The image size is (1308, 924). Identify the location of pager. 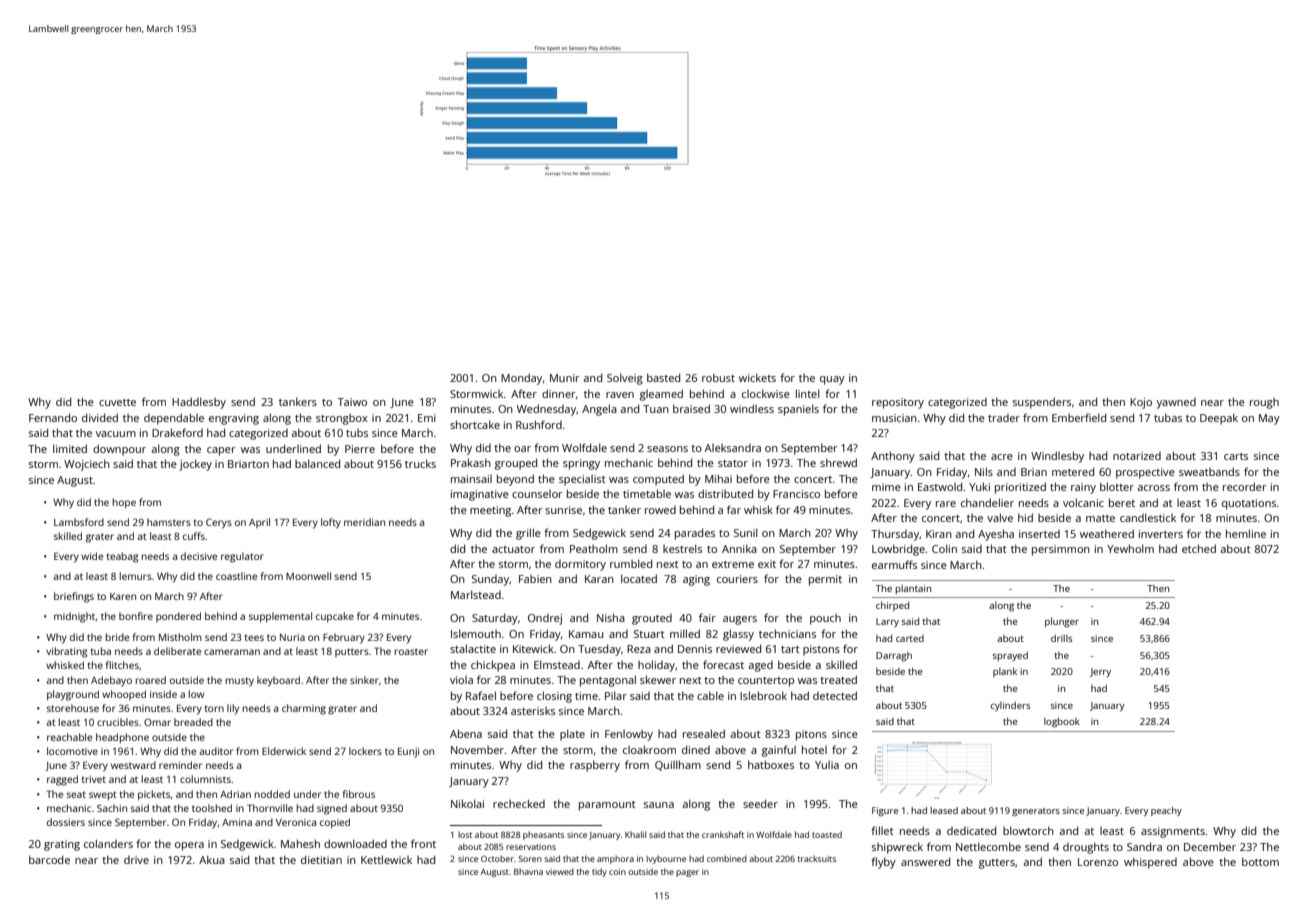
(687, 873).
